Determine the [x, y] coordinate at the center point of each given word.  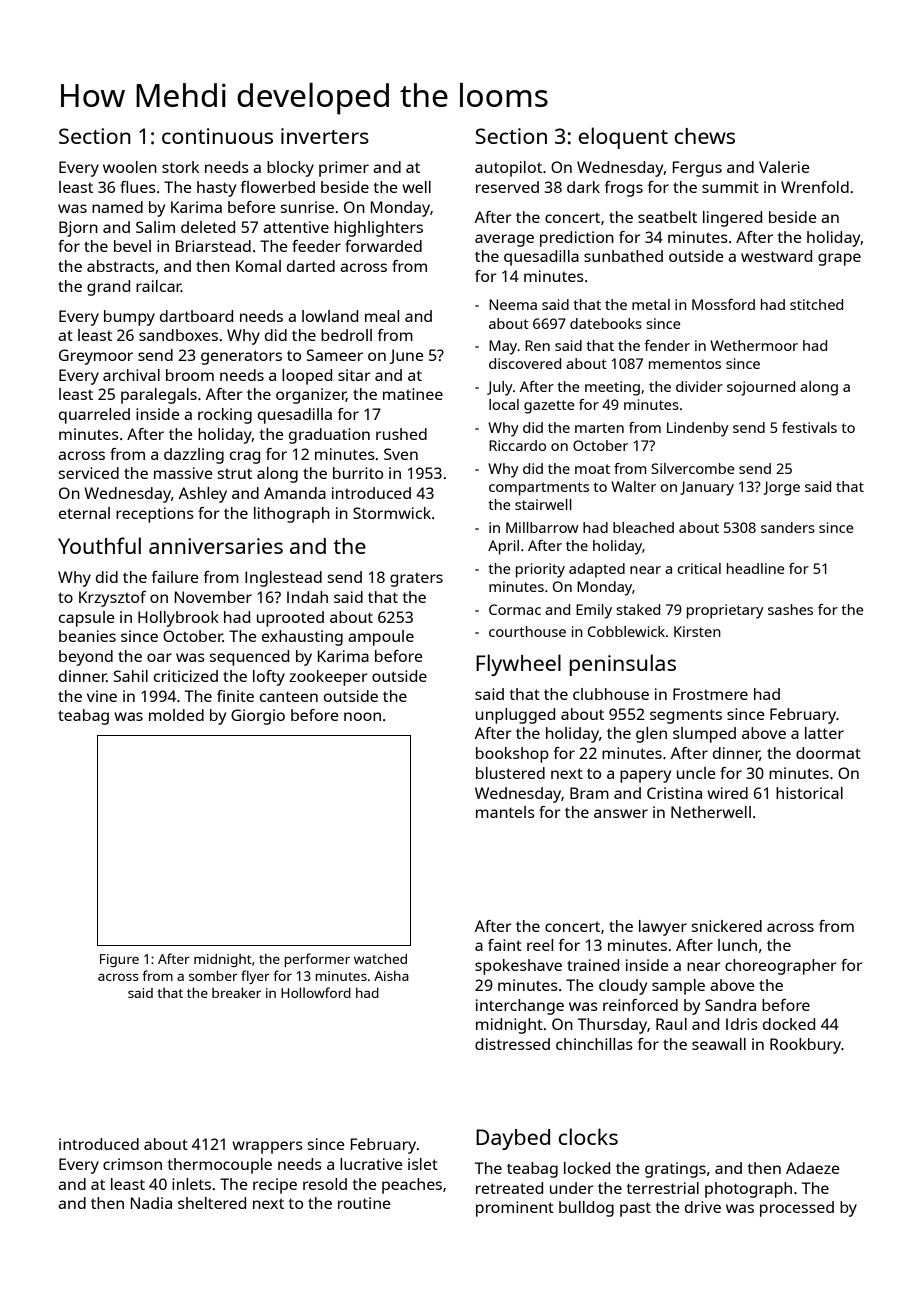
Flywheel [518, 665]
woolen [130, 167]
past [635, 1209]
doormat [828, 753]
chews [705, 136]
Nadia [151, 1203]
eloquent [623, 138]
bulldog [586, 1209]
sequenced [249, 658]
